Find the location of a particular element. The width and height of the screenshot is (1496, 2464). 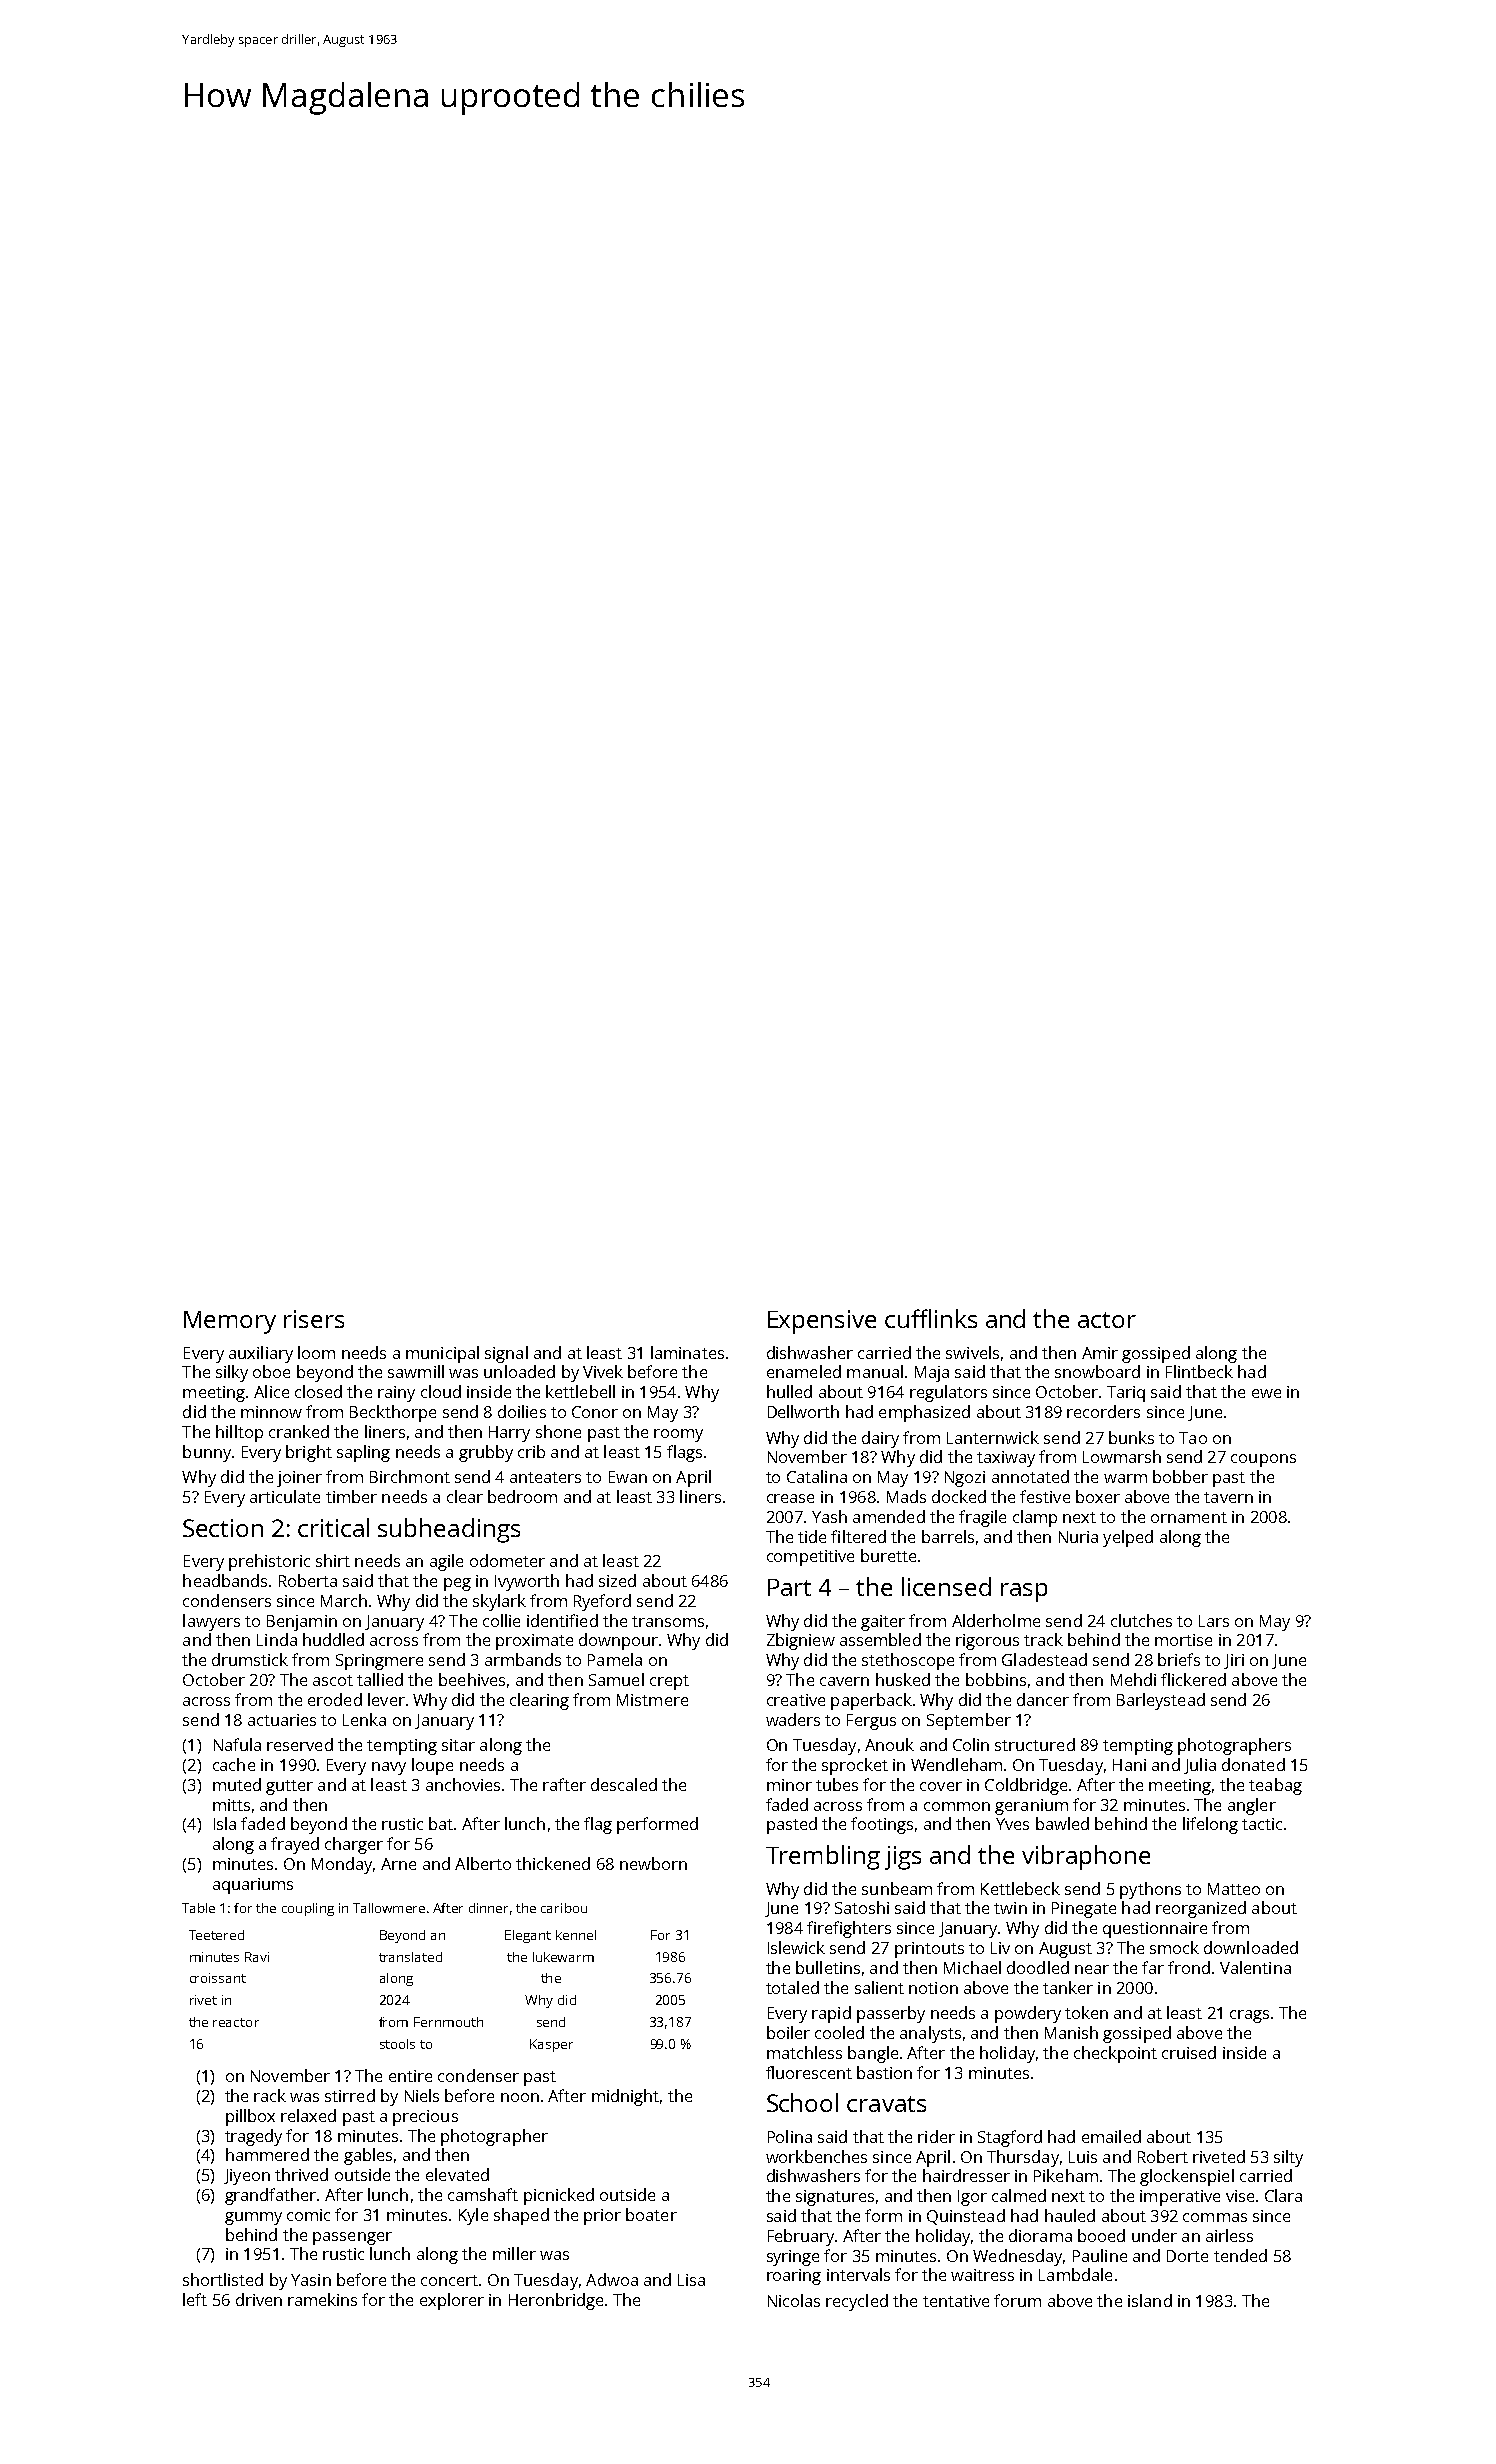

Nafula is located at coordinates (237, 1744).
